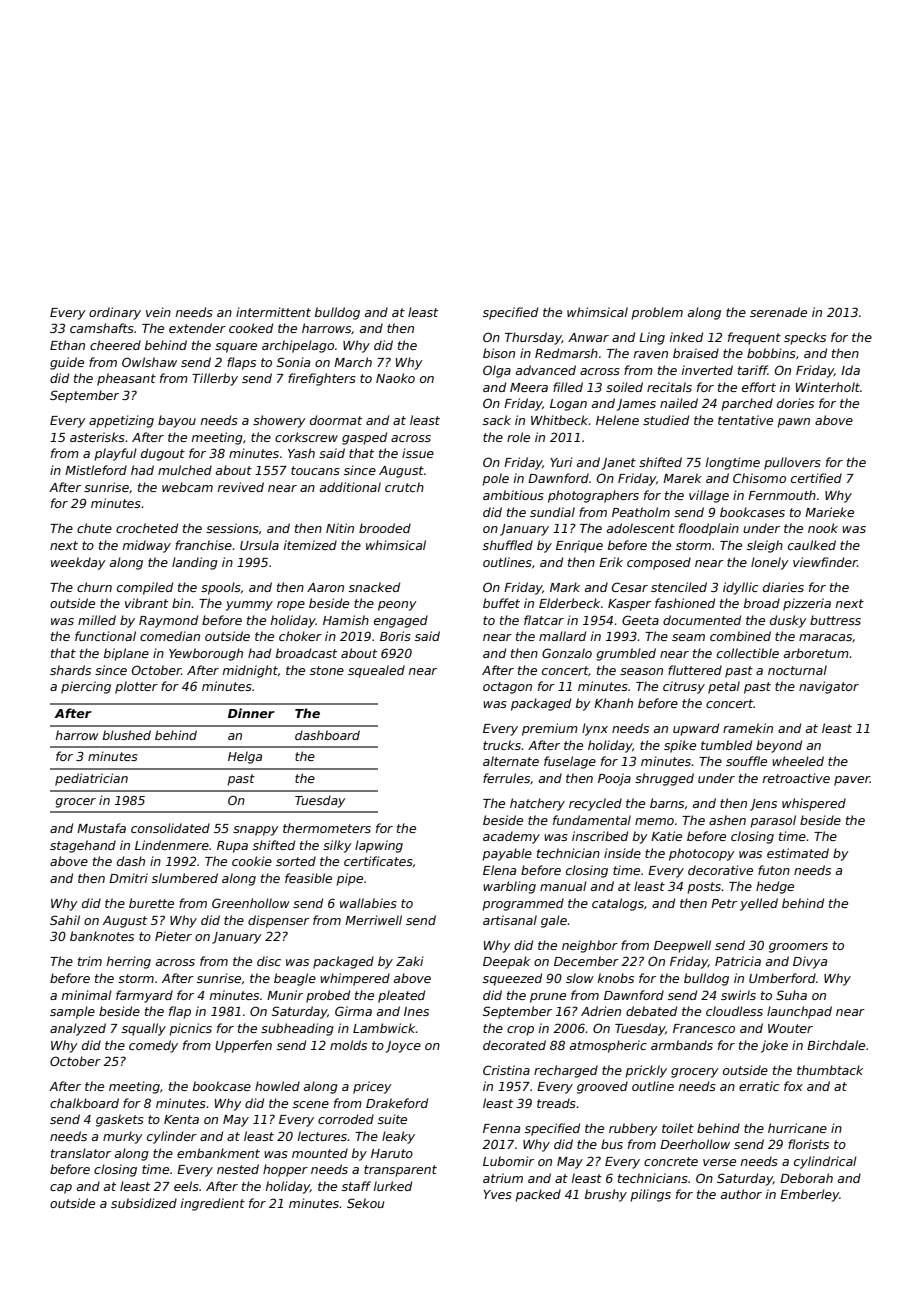  I want to click on Ethan, so click(67, 345).
